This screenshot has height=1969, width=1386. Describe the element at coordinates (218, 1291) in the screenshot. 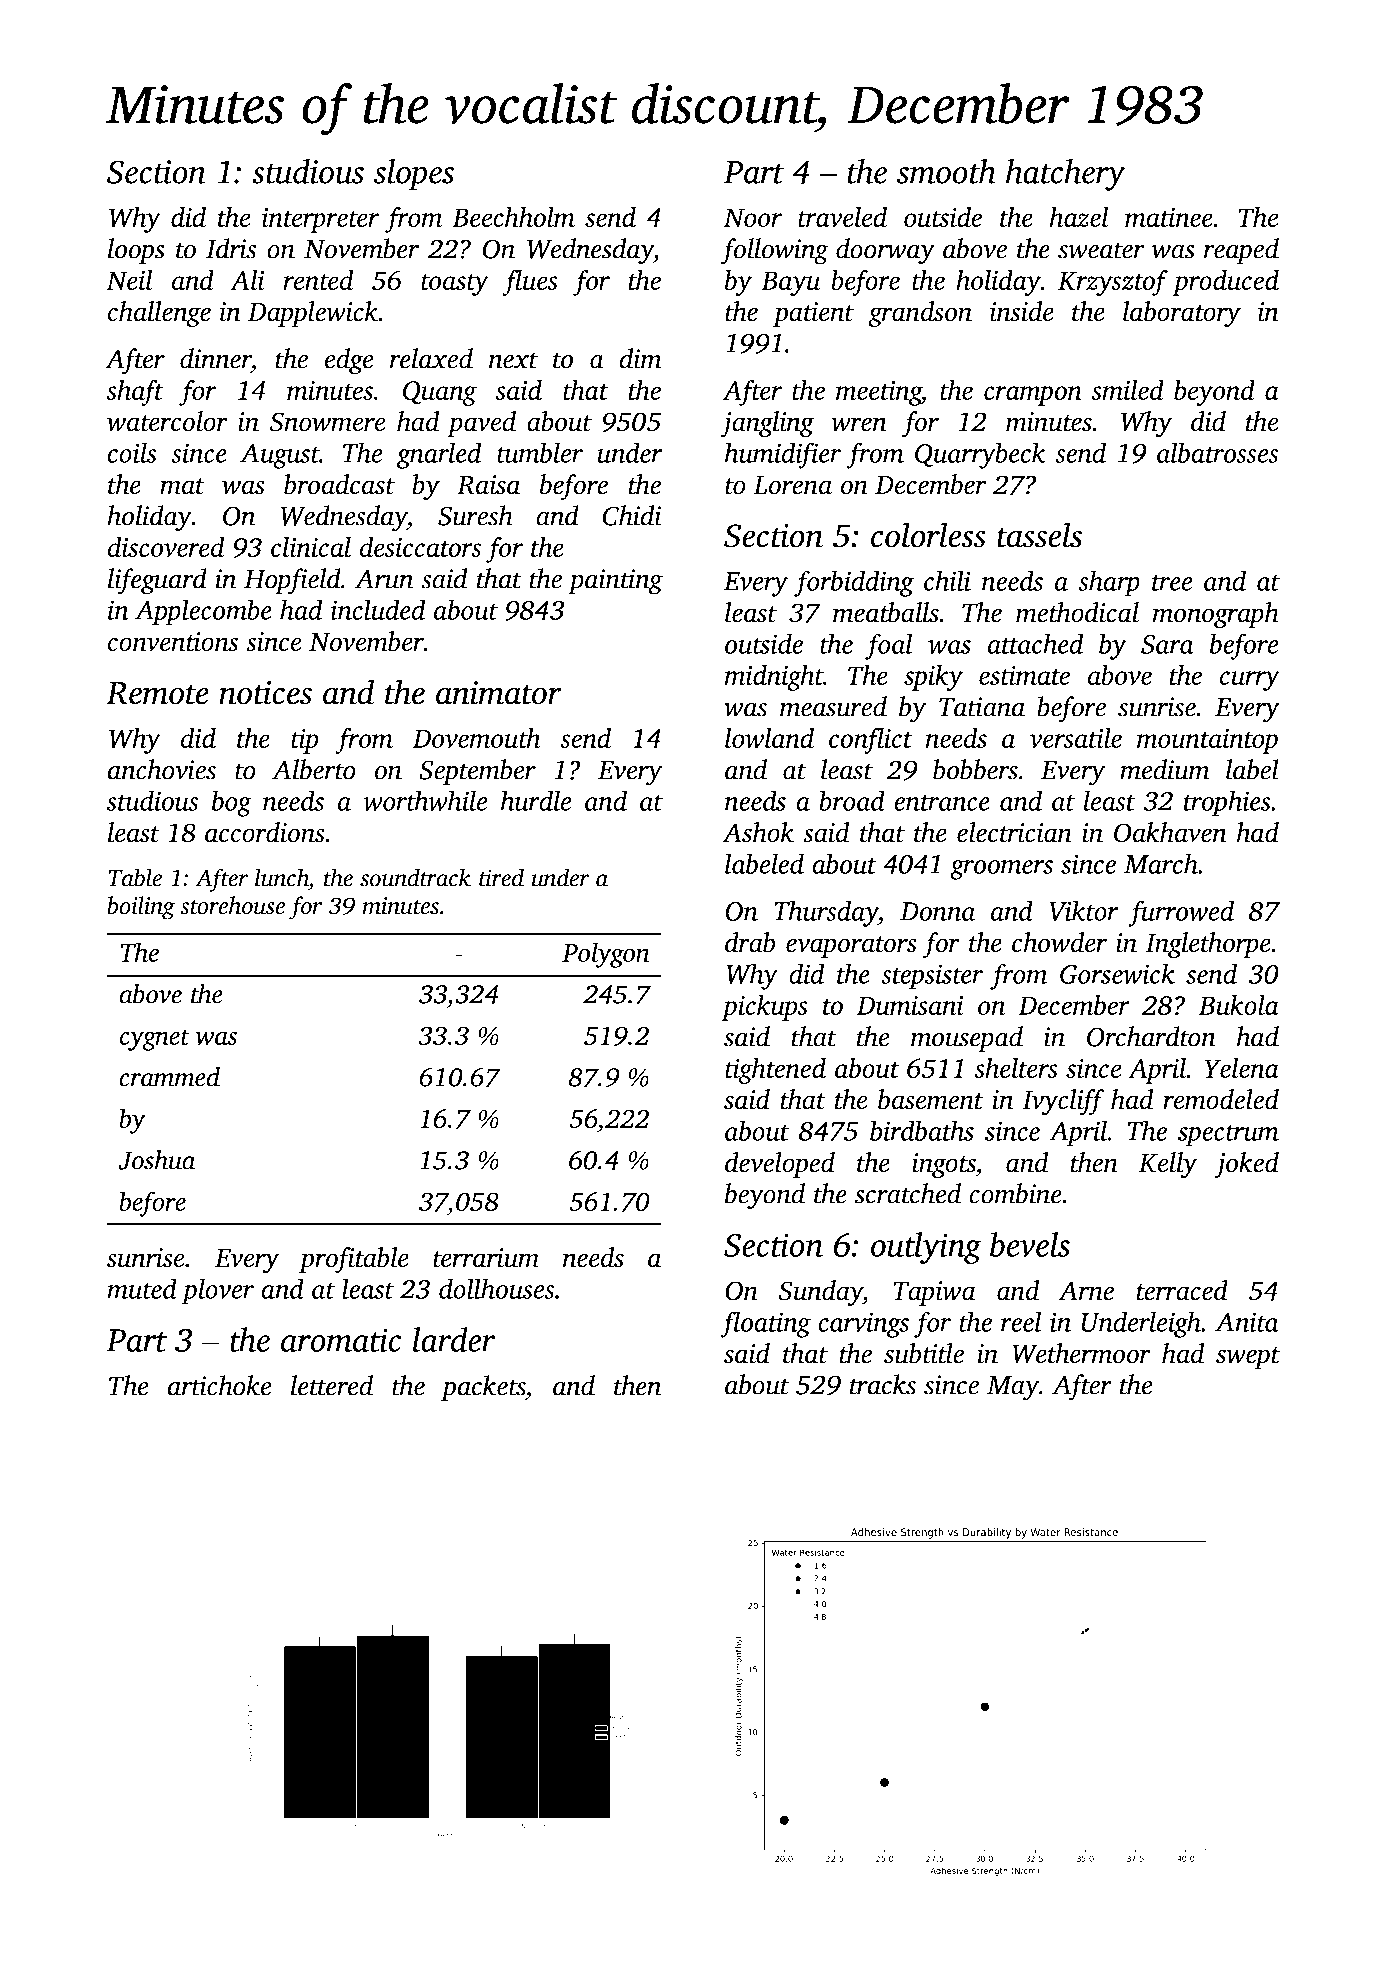

I see `plover` at that location.
